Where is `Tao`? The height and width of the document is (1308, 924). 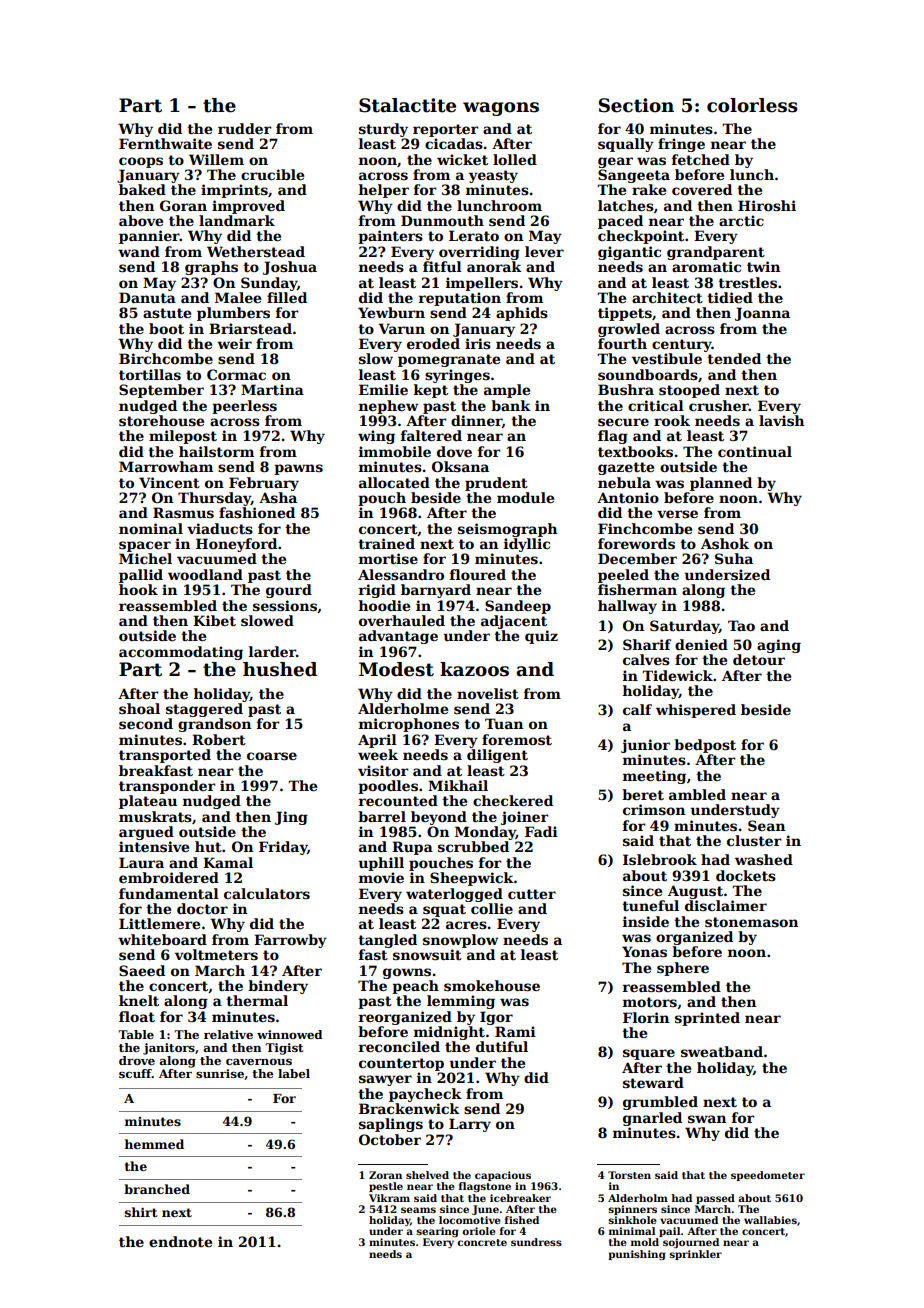 Tao is located at coordinates (741, 625).
